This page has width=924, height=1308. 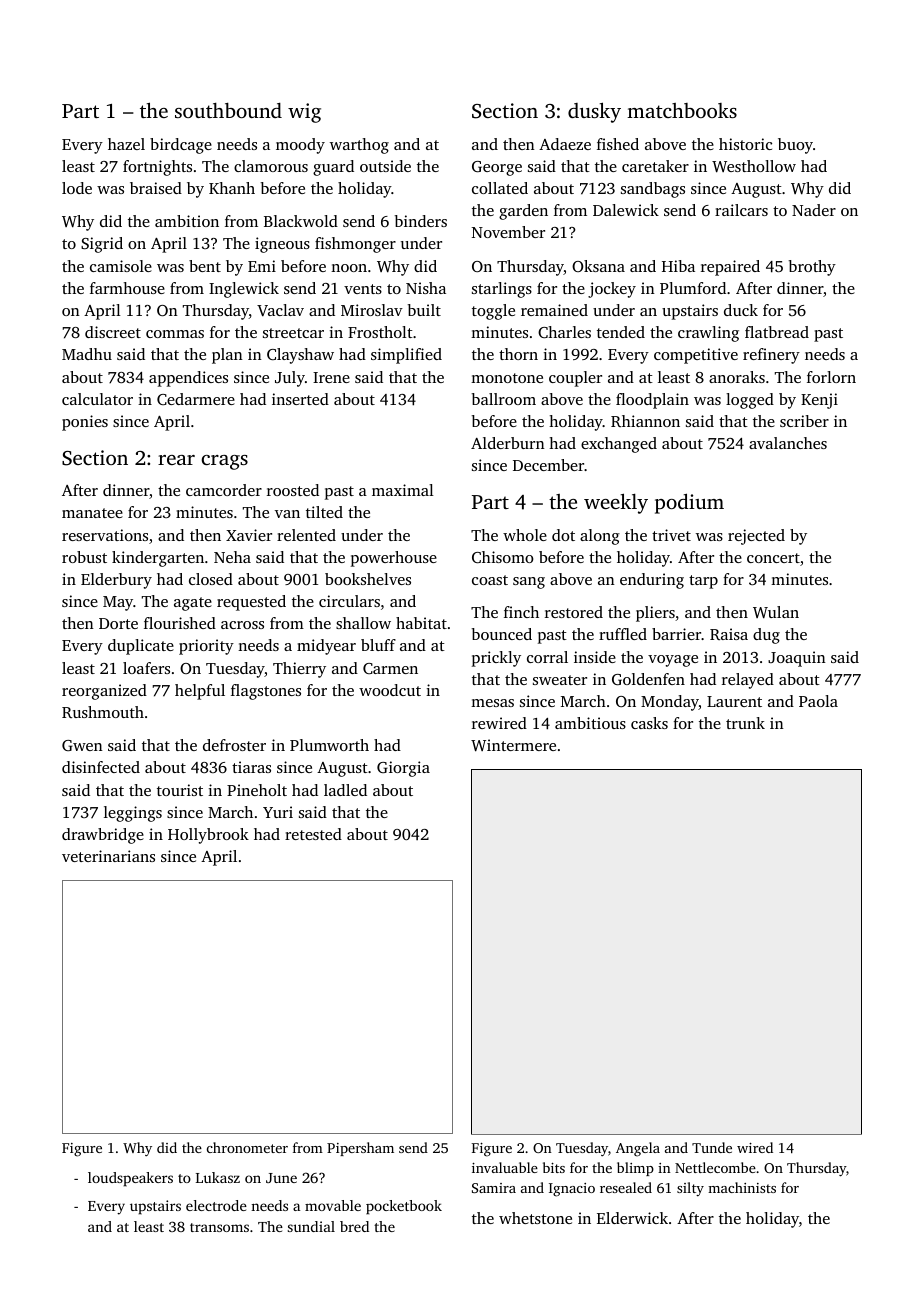 What do you see at coordinates (234, 745) in the page?
I see `defroster` at bounding box center [234, 745].
